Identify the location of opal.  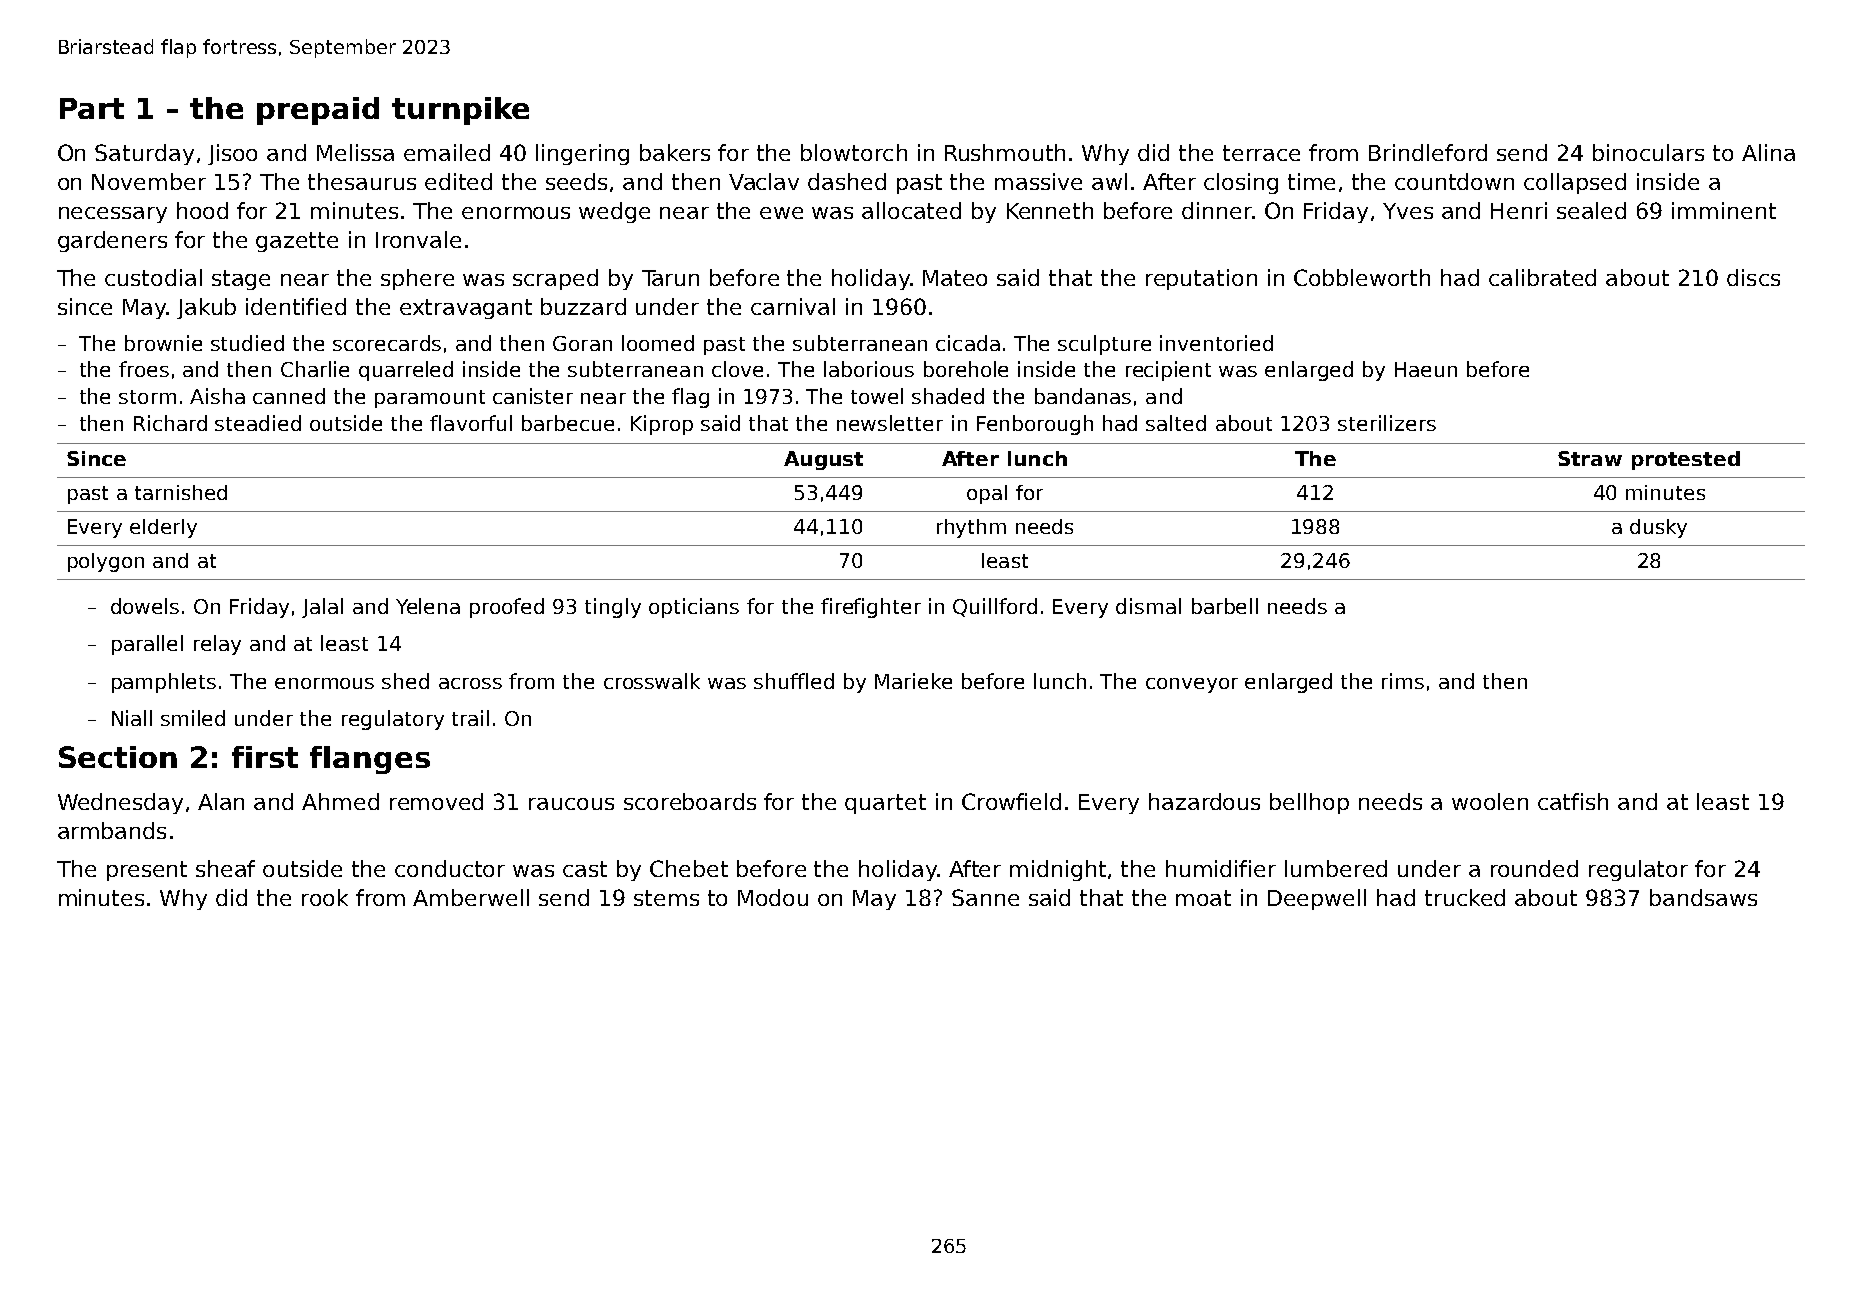
(987, 494).
